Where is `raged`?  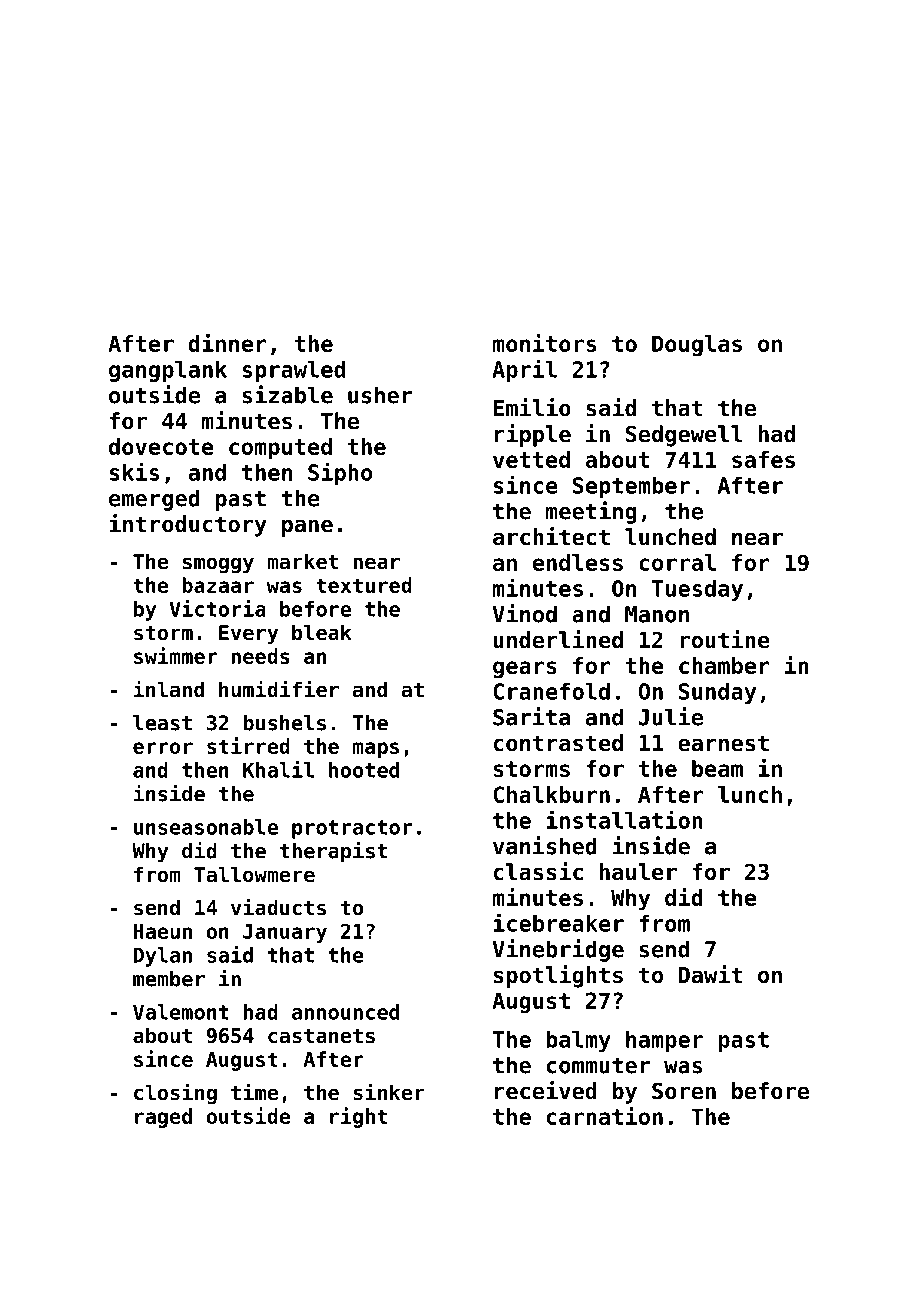
raged is located at coordinates (163, 1118).
